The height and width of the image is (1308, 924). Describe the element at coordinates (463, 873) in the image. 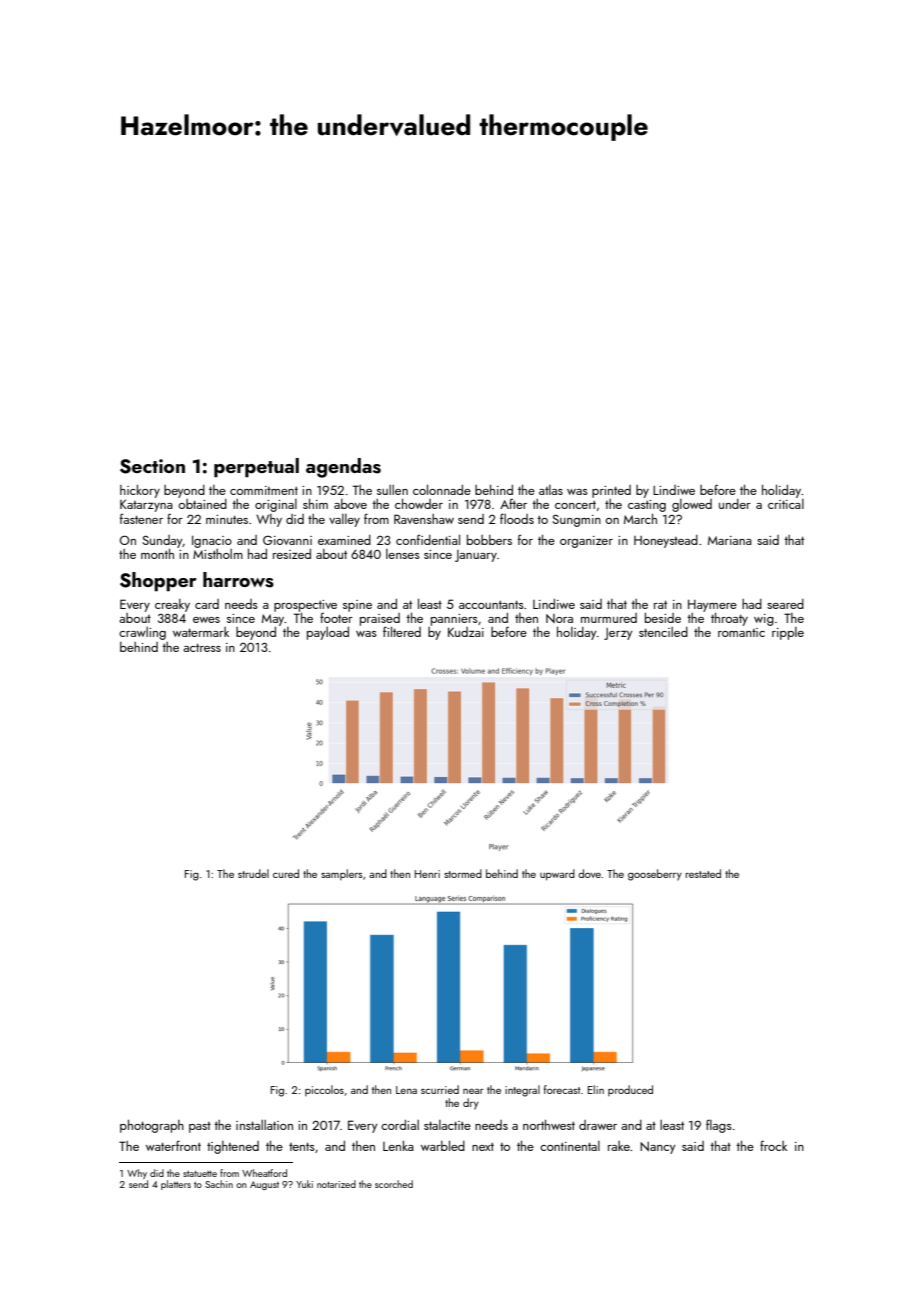

I see `stormed` at that location.
